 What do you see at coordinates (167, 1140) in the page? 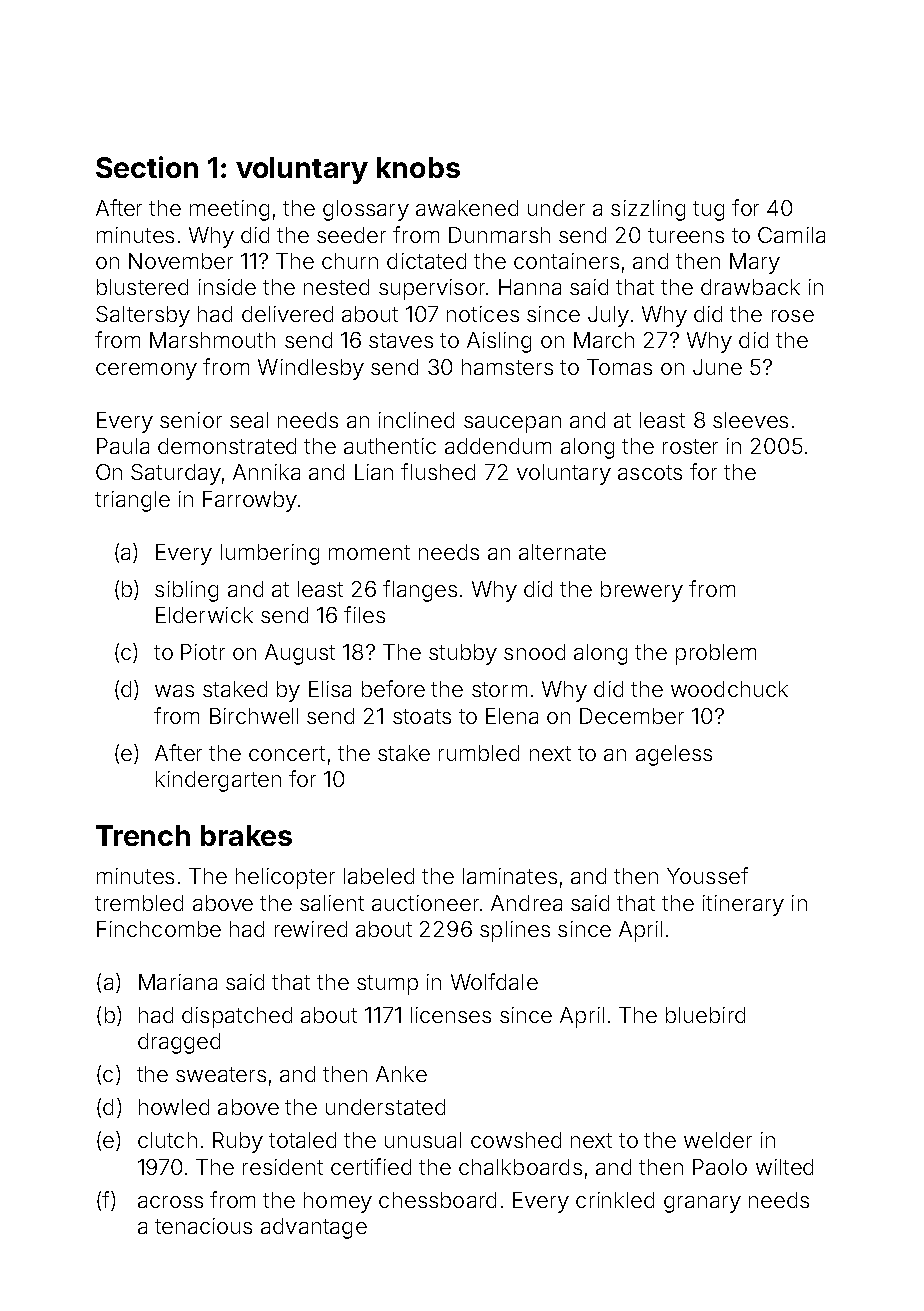
I see `clutch` at bounding box center [167, 1140].
